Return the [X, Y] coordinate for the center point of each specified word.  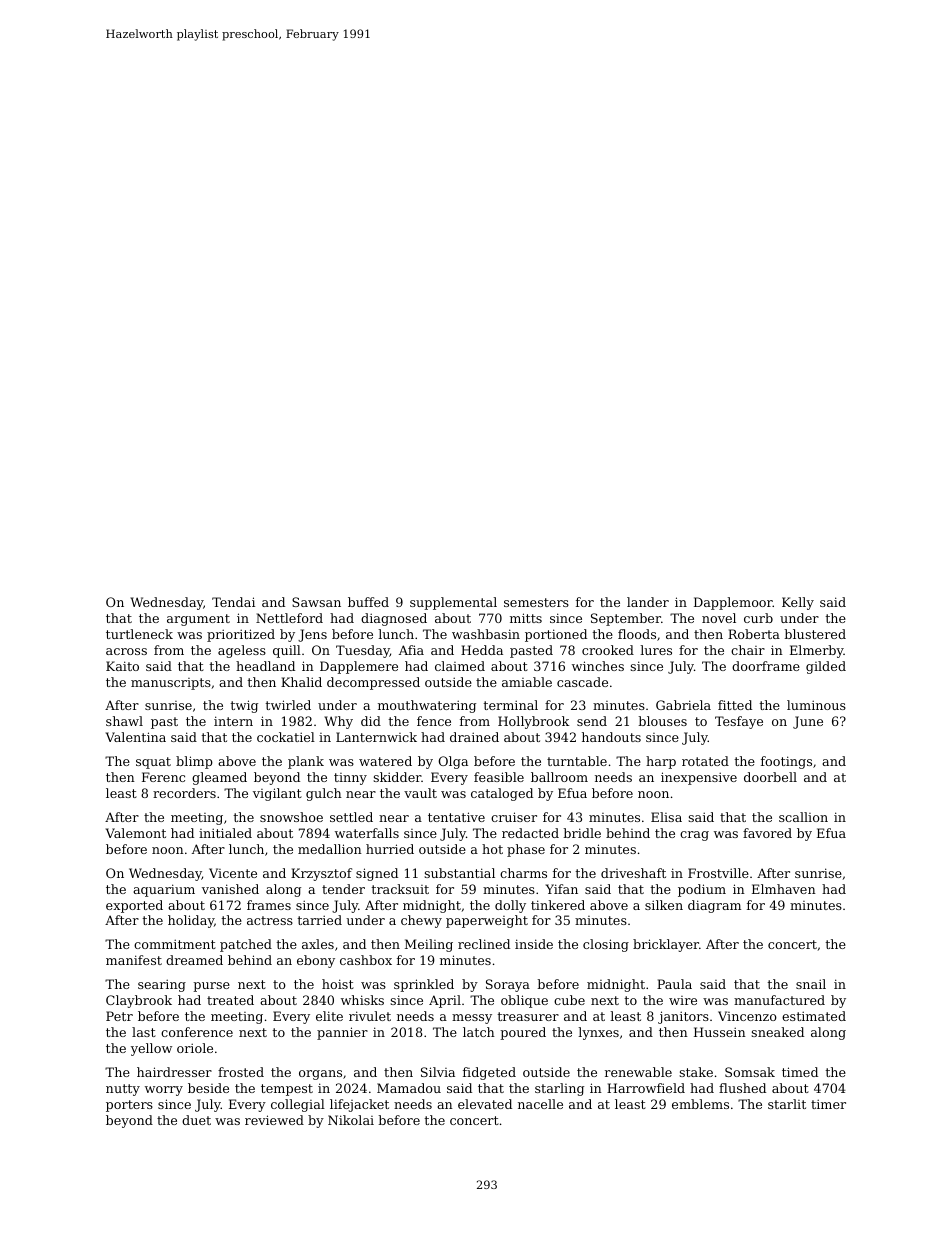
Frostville [718, 873]
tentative [456, 817]
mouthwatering [427, 706]
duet [196, 1120]
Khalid [301, 682]
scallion [803, 817]
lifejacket [359, 1105]
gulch [324, 794]
